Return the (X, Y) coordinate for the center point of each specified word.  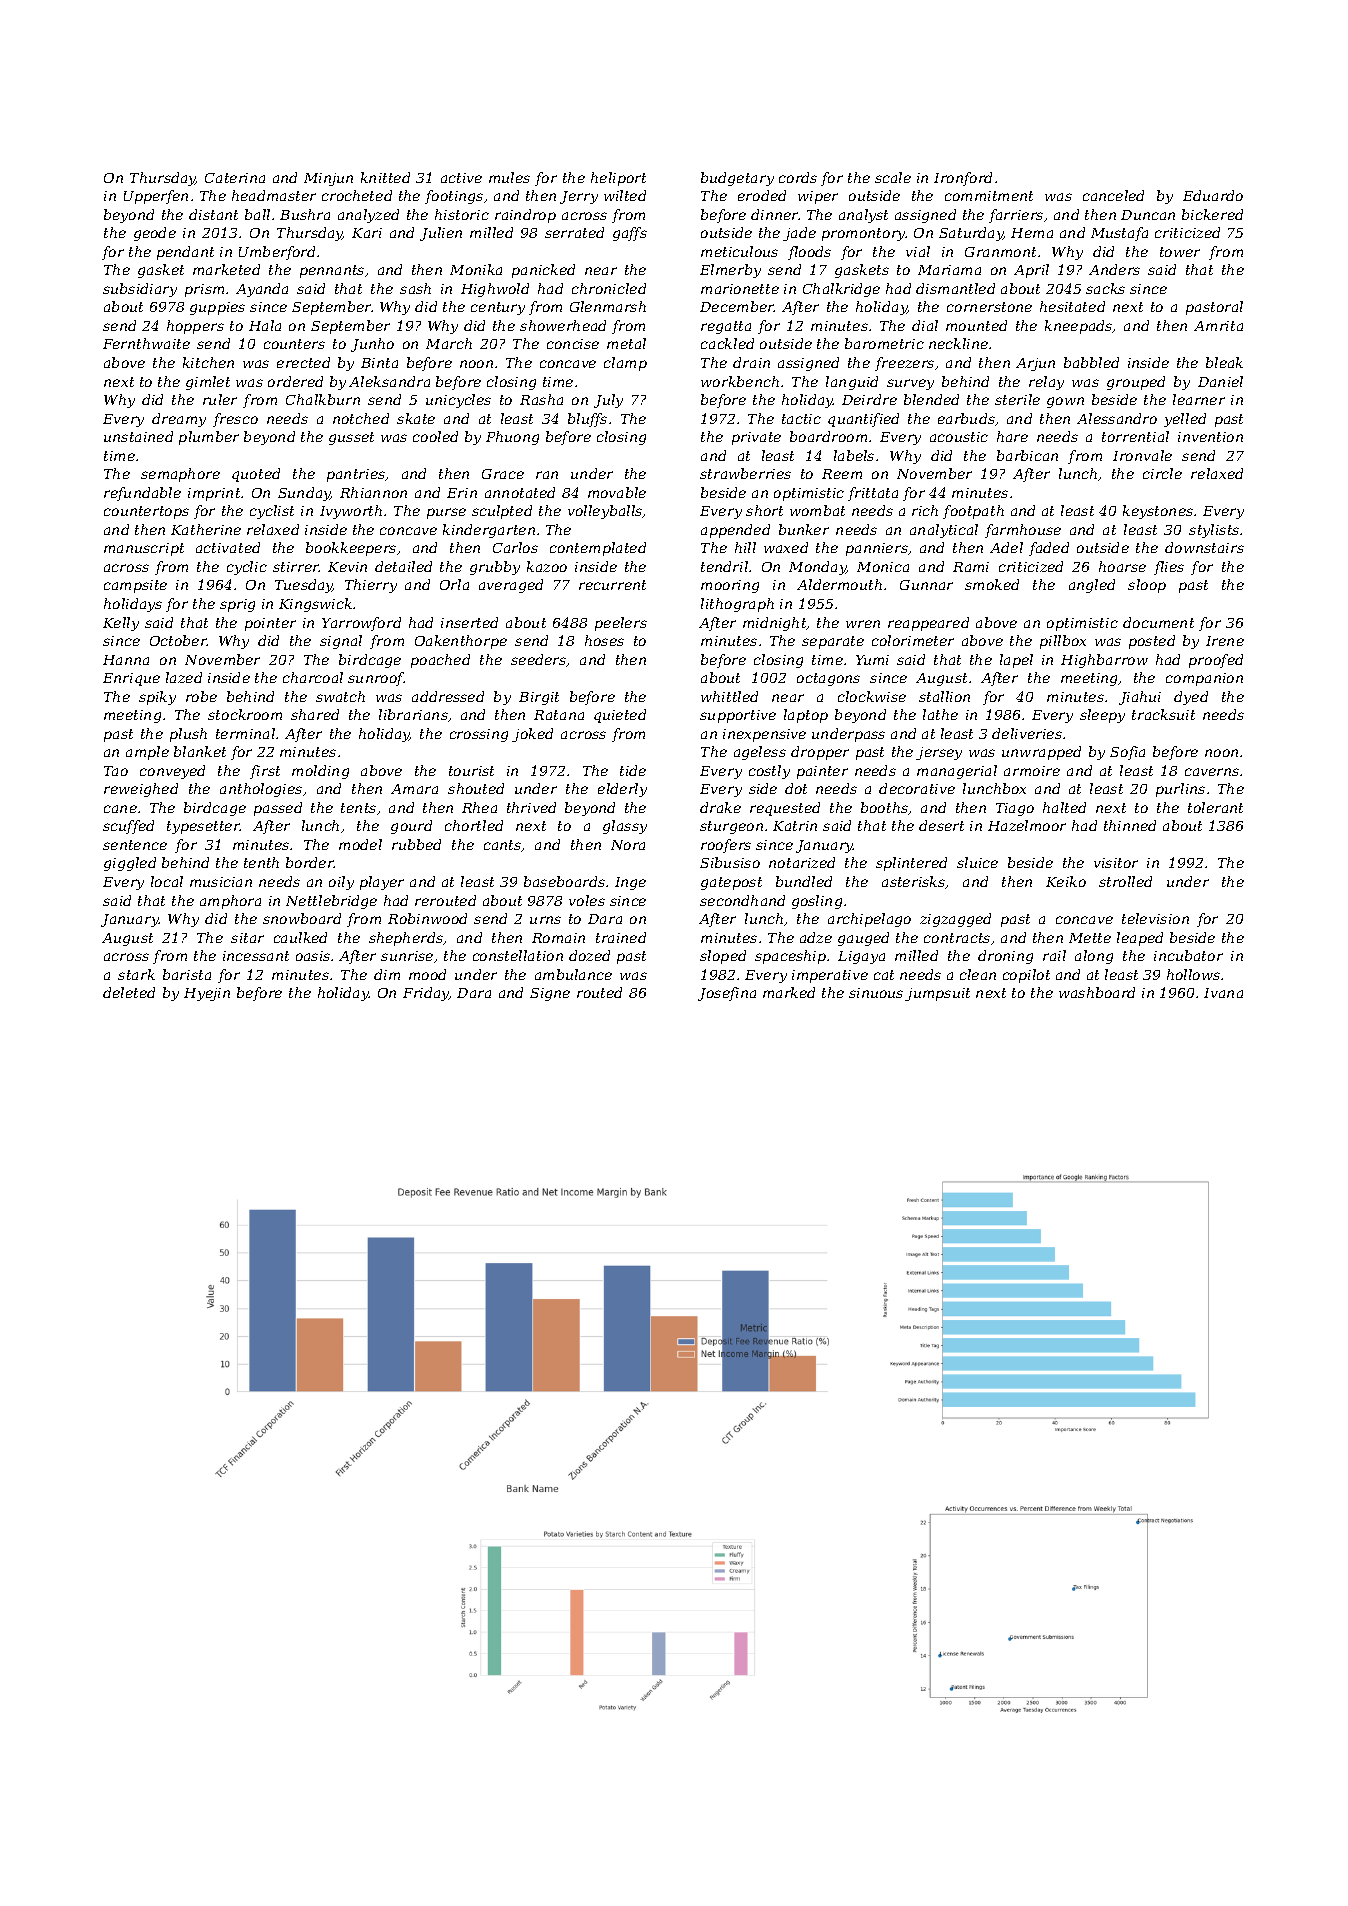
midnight (775, 624)
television (1155, 918)
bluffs (587, 420)
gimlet (208, 383)
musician (221, 882)
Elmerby (730, 271)
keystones (1158, 512)
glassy (625, 827)
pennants (332, 271)
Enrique (131, 679)
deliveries (1027, 733)
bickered (1212, 214)
